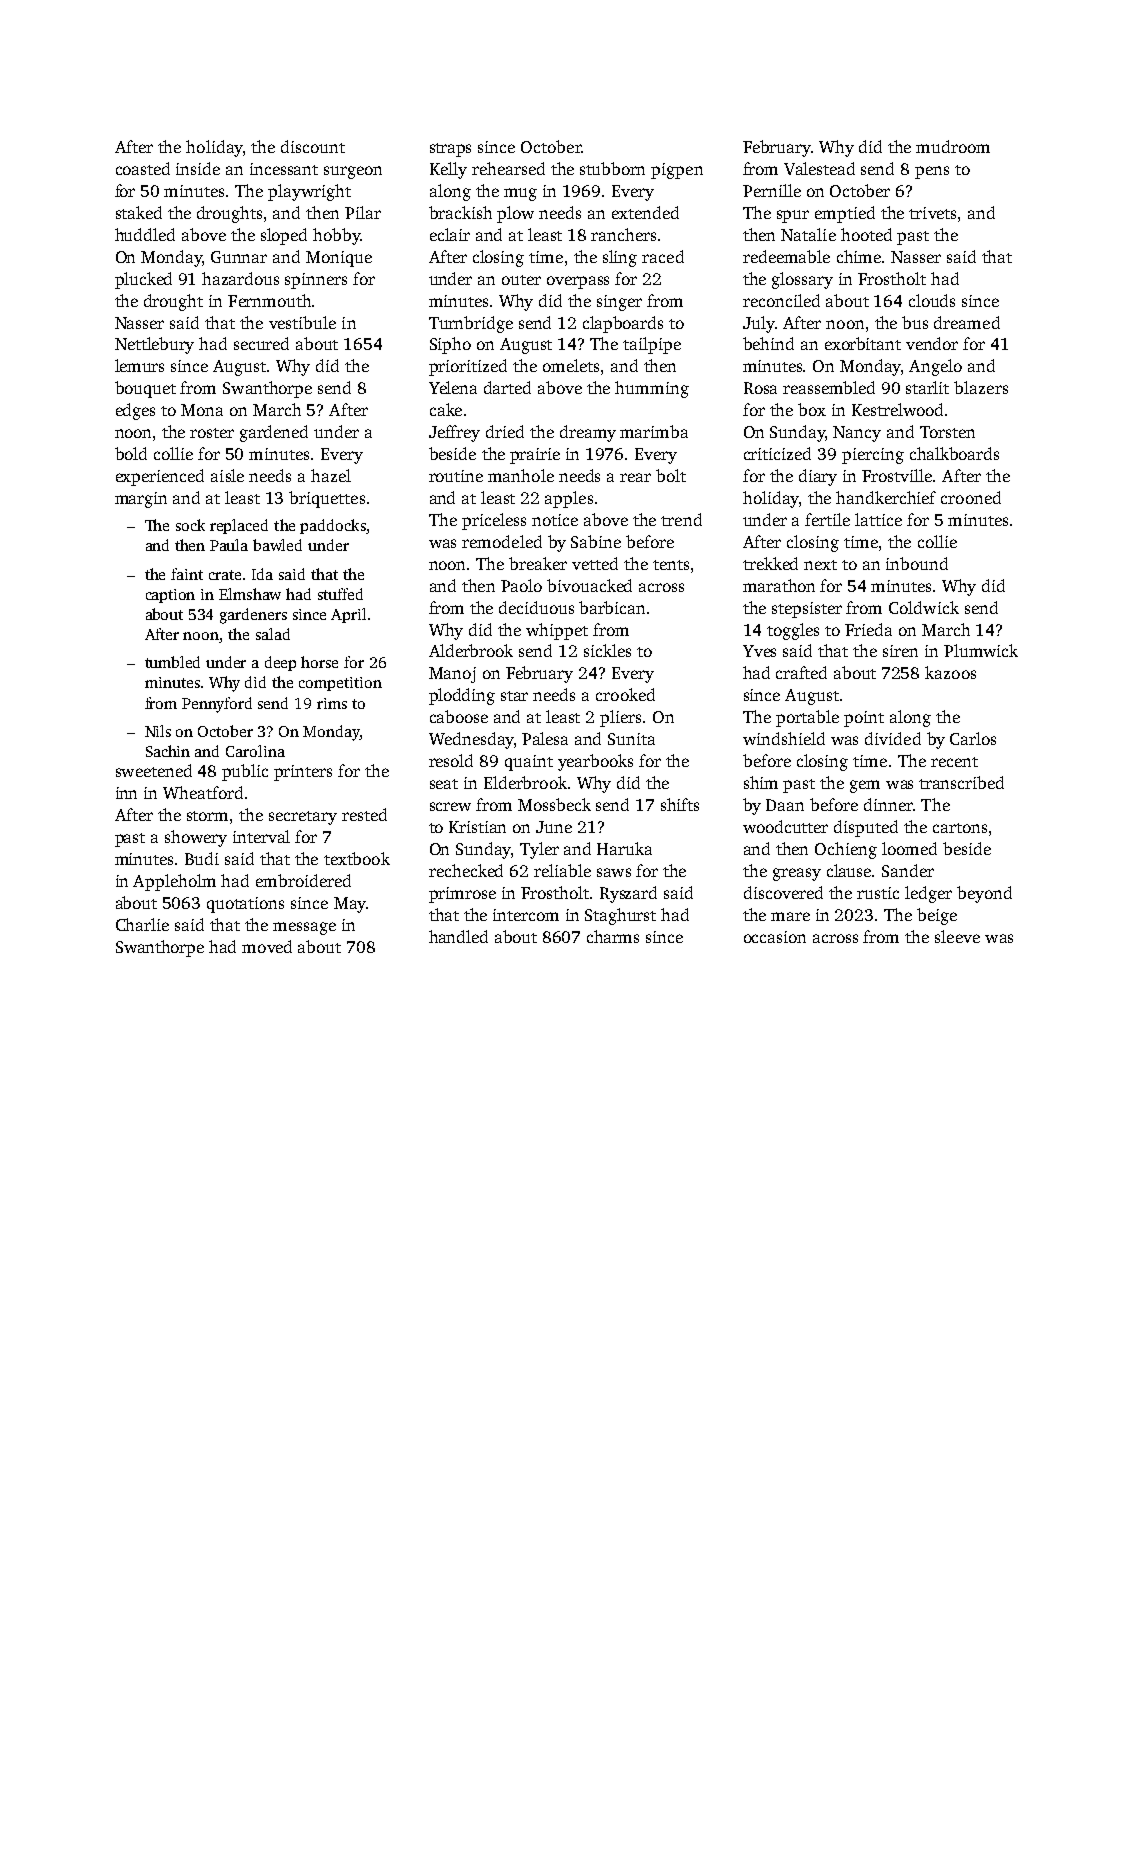 The height and width of the screenshot is (1867, 1133). What do you see at coordinates (569, 499) in the screenshot?
I see `apples` at bounding box center [569, 499].
